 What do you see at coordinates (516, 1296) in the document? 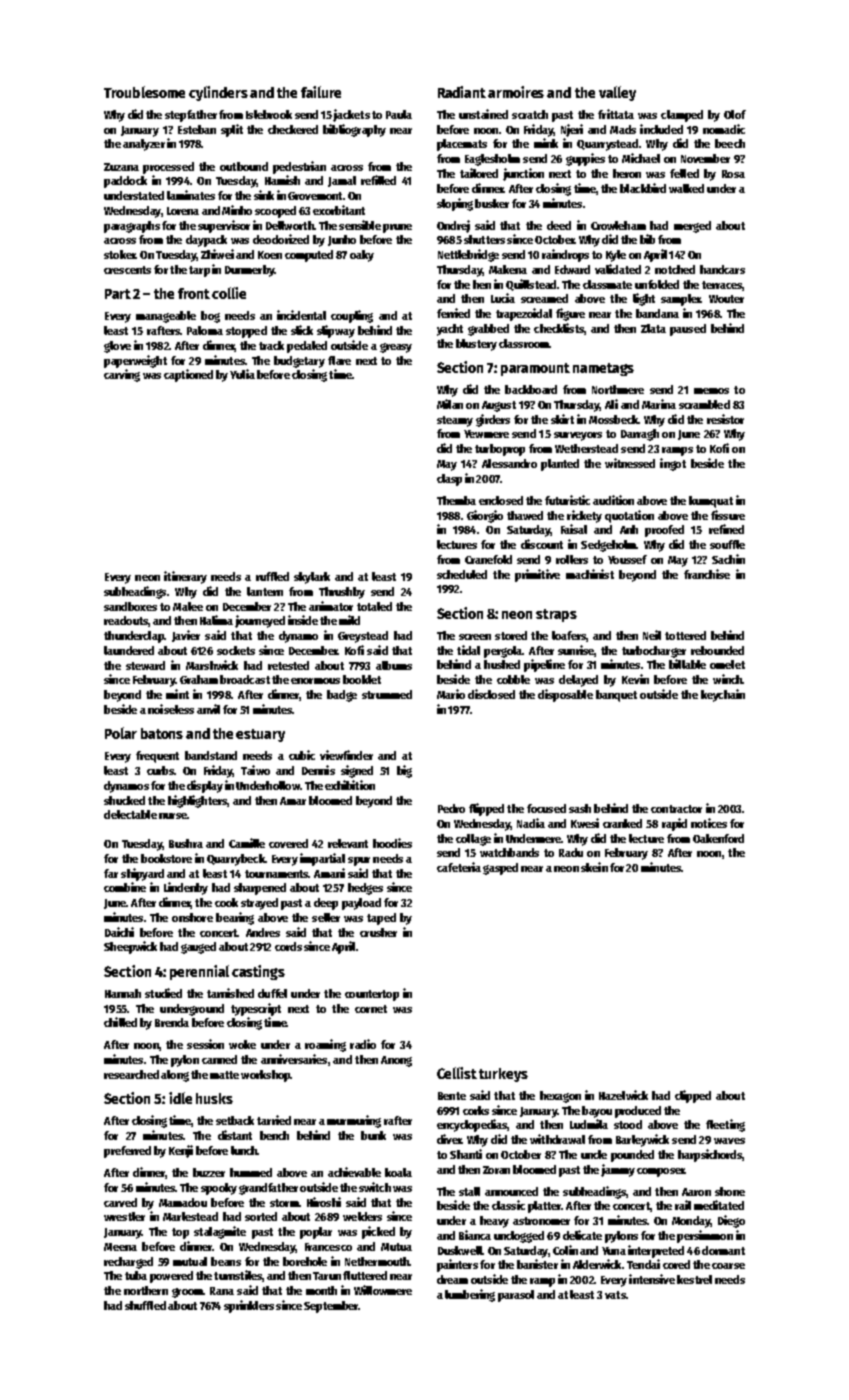
I see `parasol` at bounding box center [516, 1296].
